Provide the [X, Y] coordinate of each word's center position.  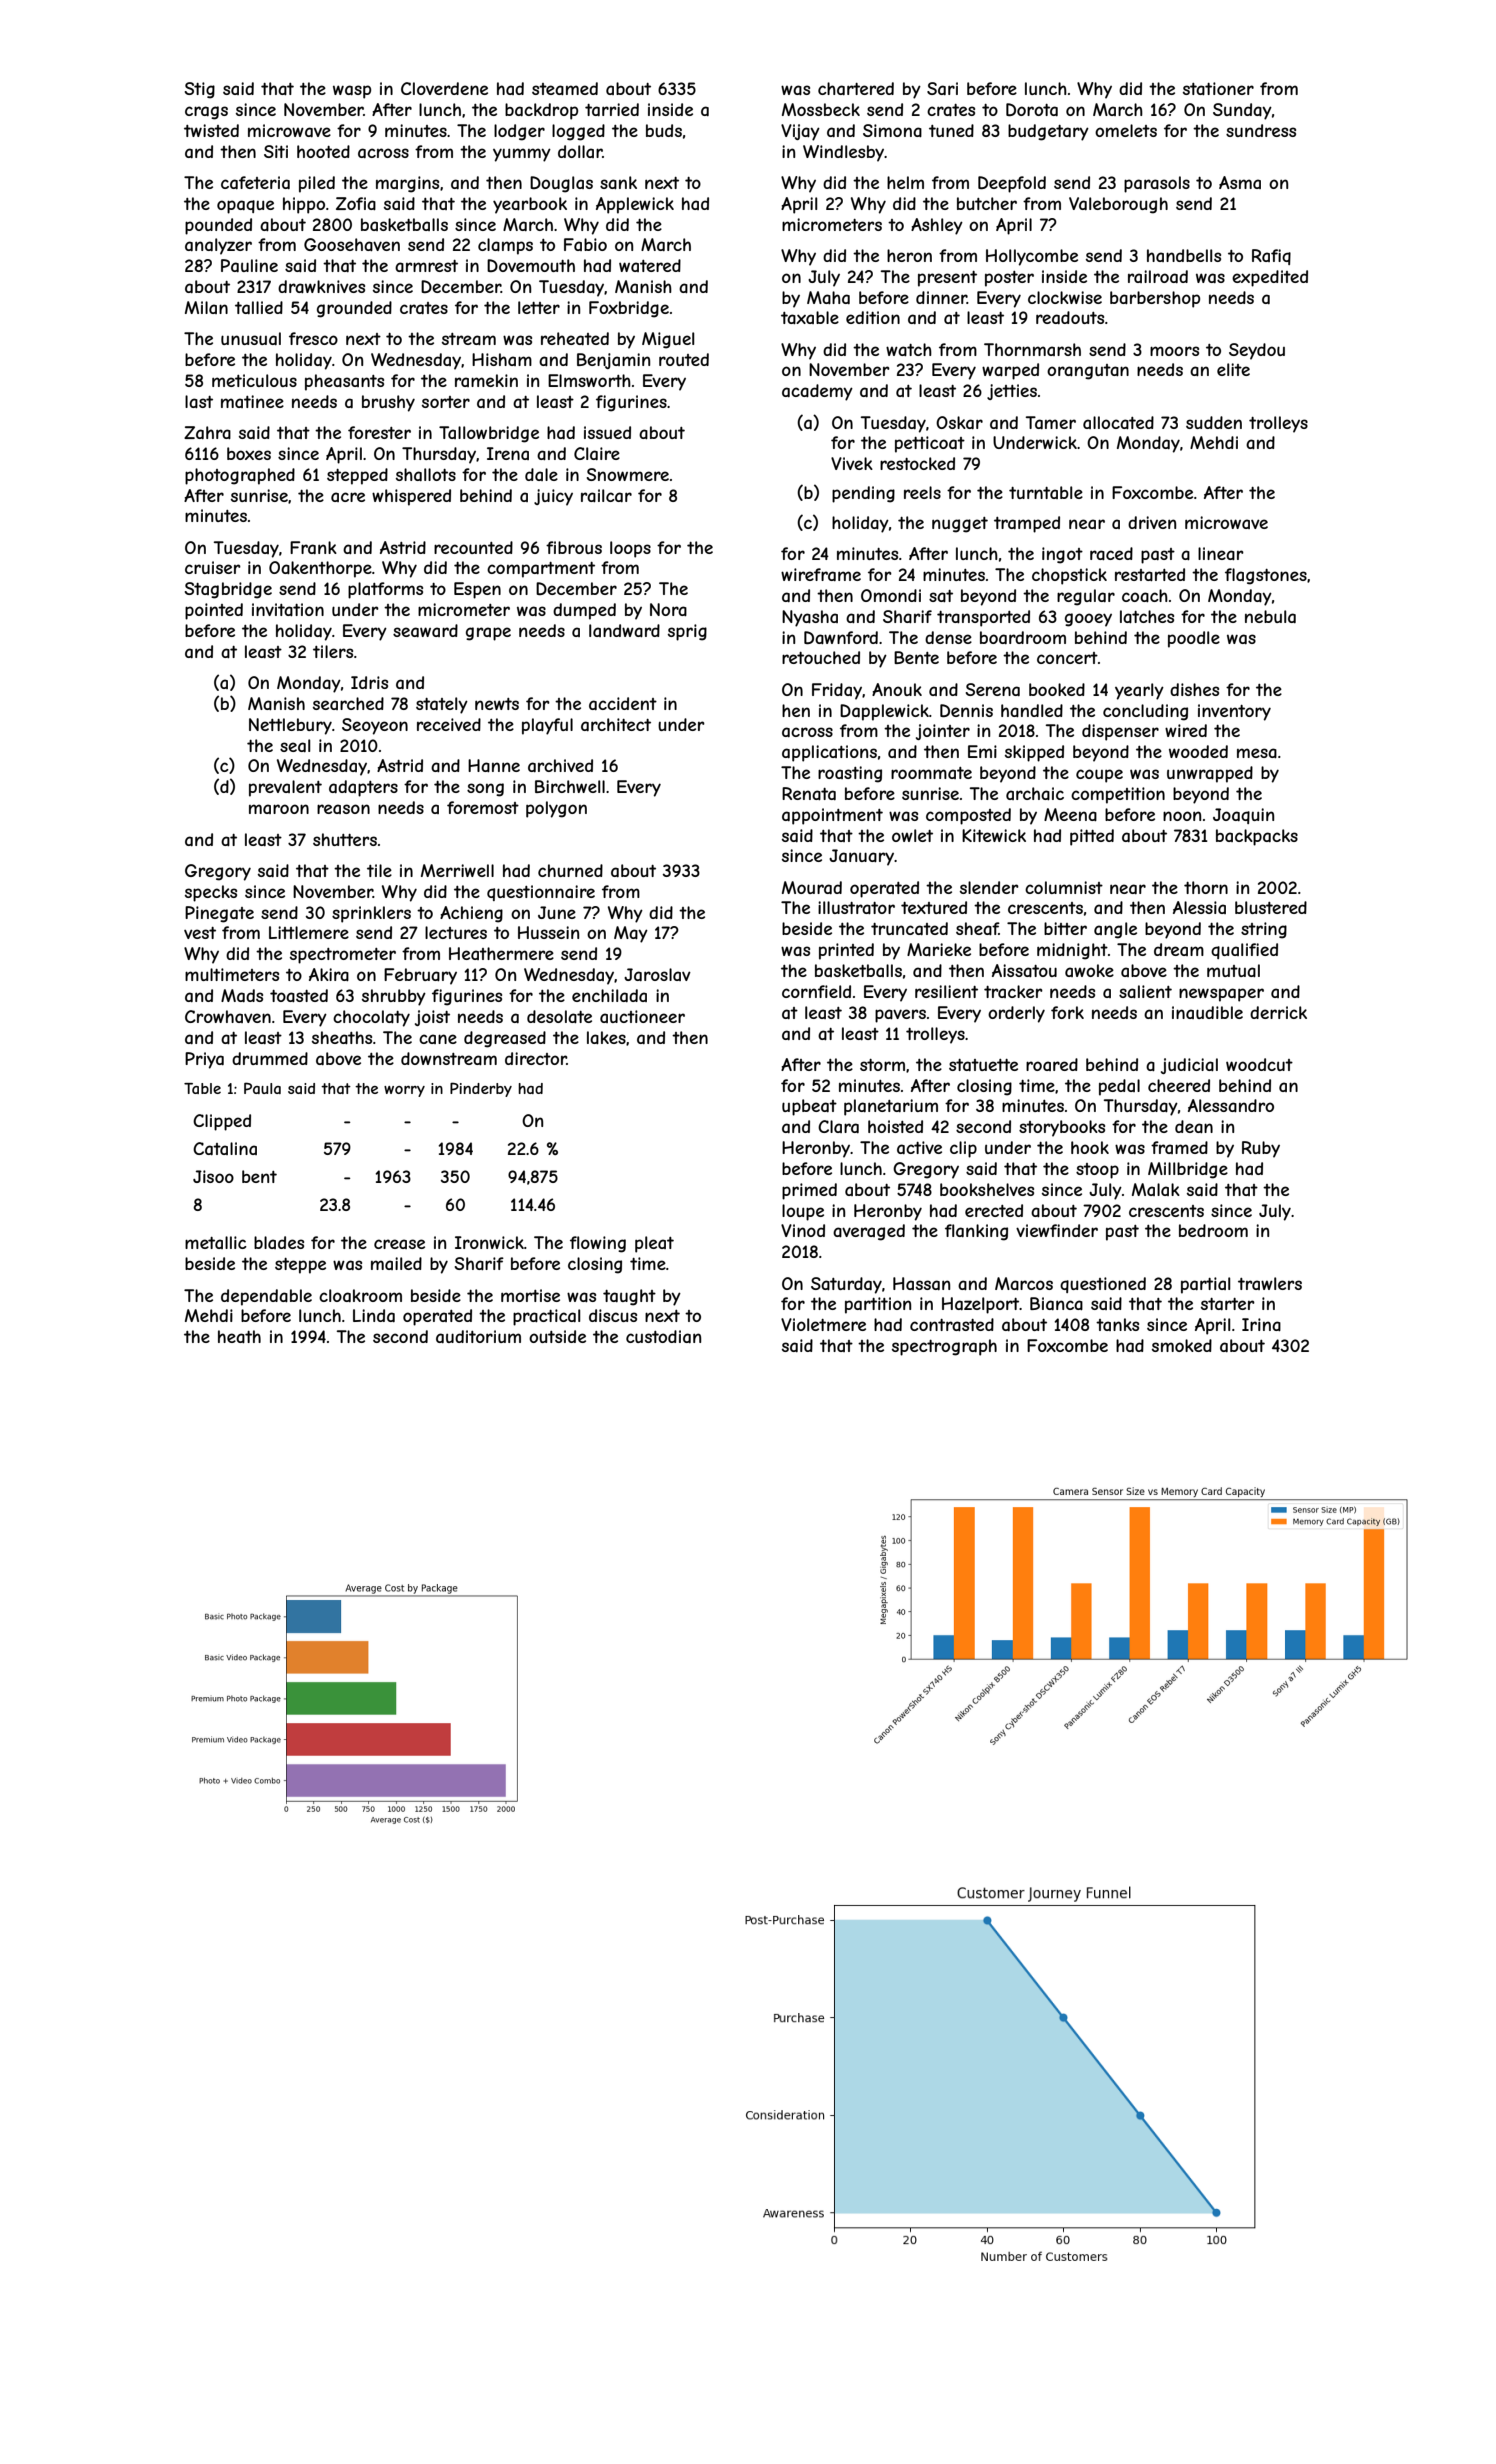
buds [664, 130]
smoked [1182, 1345]
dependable [266, 1297]
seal [295, 745]
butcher [987, 203]
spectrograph [944, 1347]
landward [624, 630]
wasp [352, 92]
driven [1152, 522]
